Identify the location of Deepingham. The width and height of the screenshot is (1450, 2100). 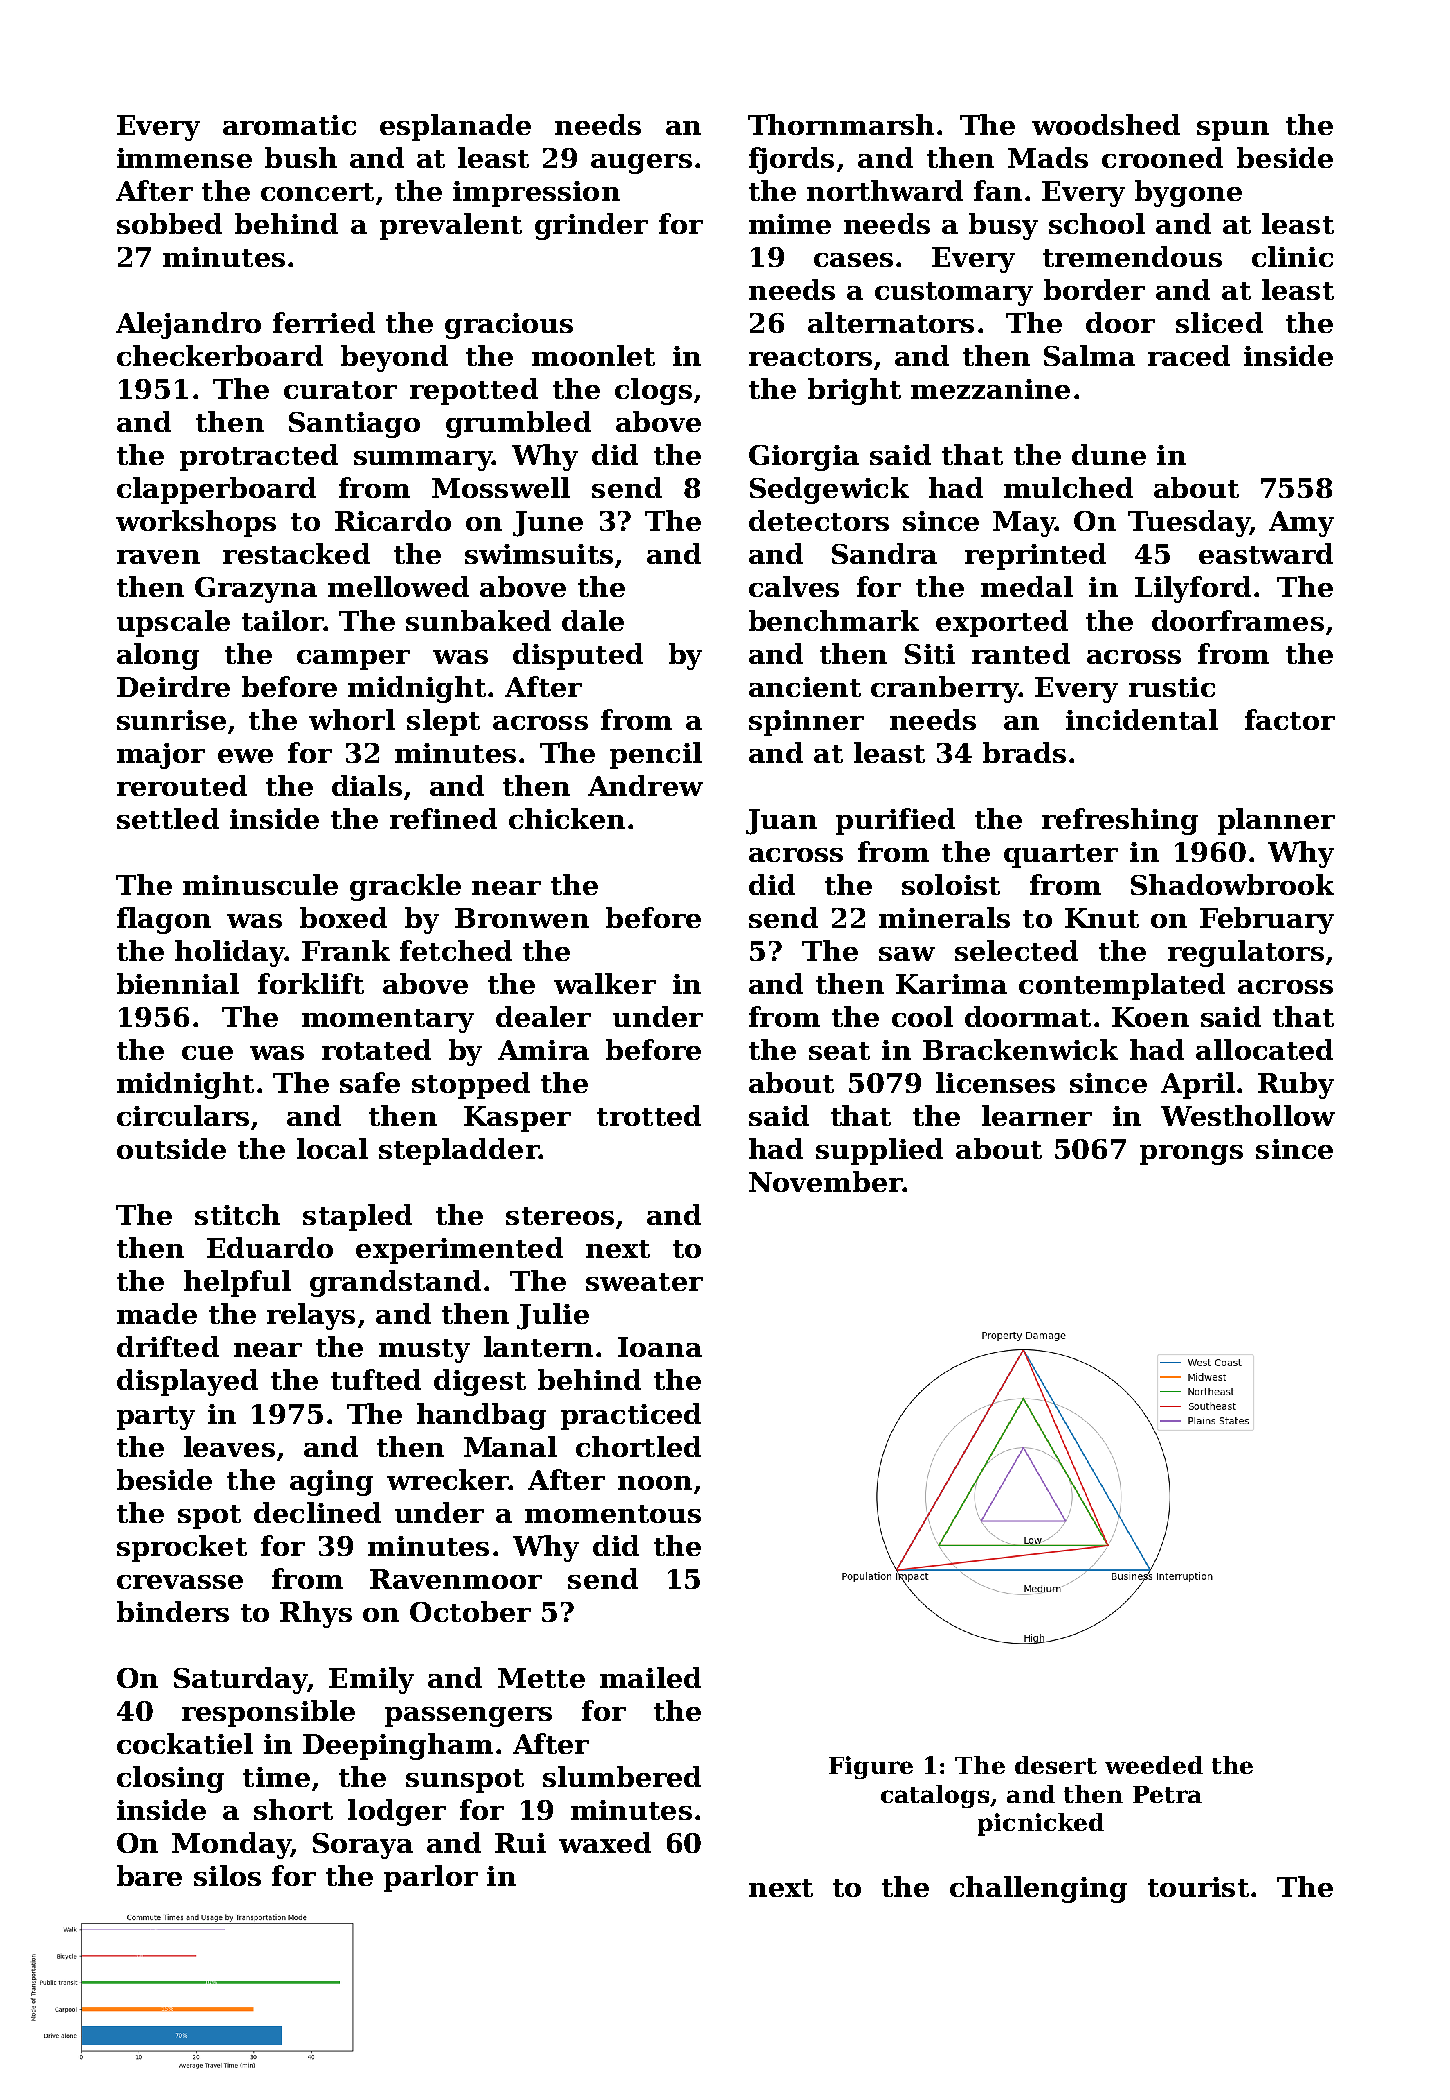
(398, 1746).
